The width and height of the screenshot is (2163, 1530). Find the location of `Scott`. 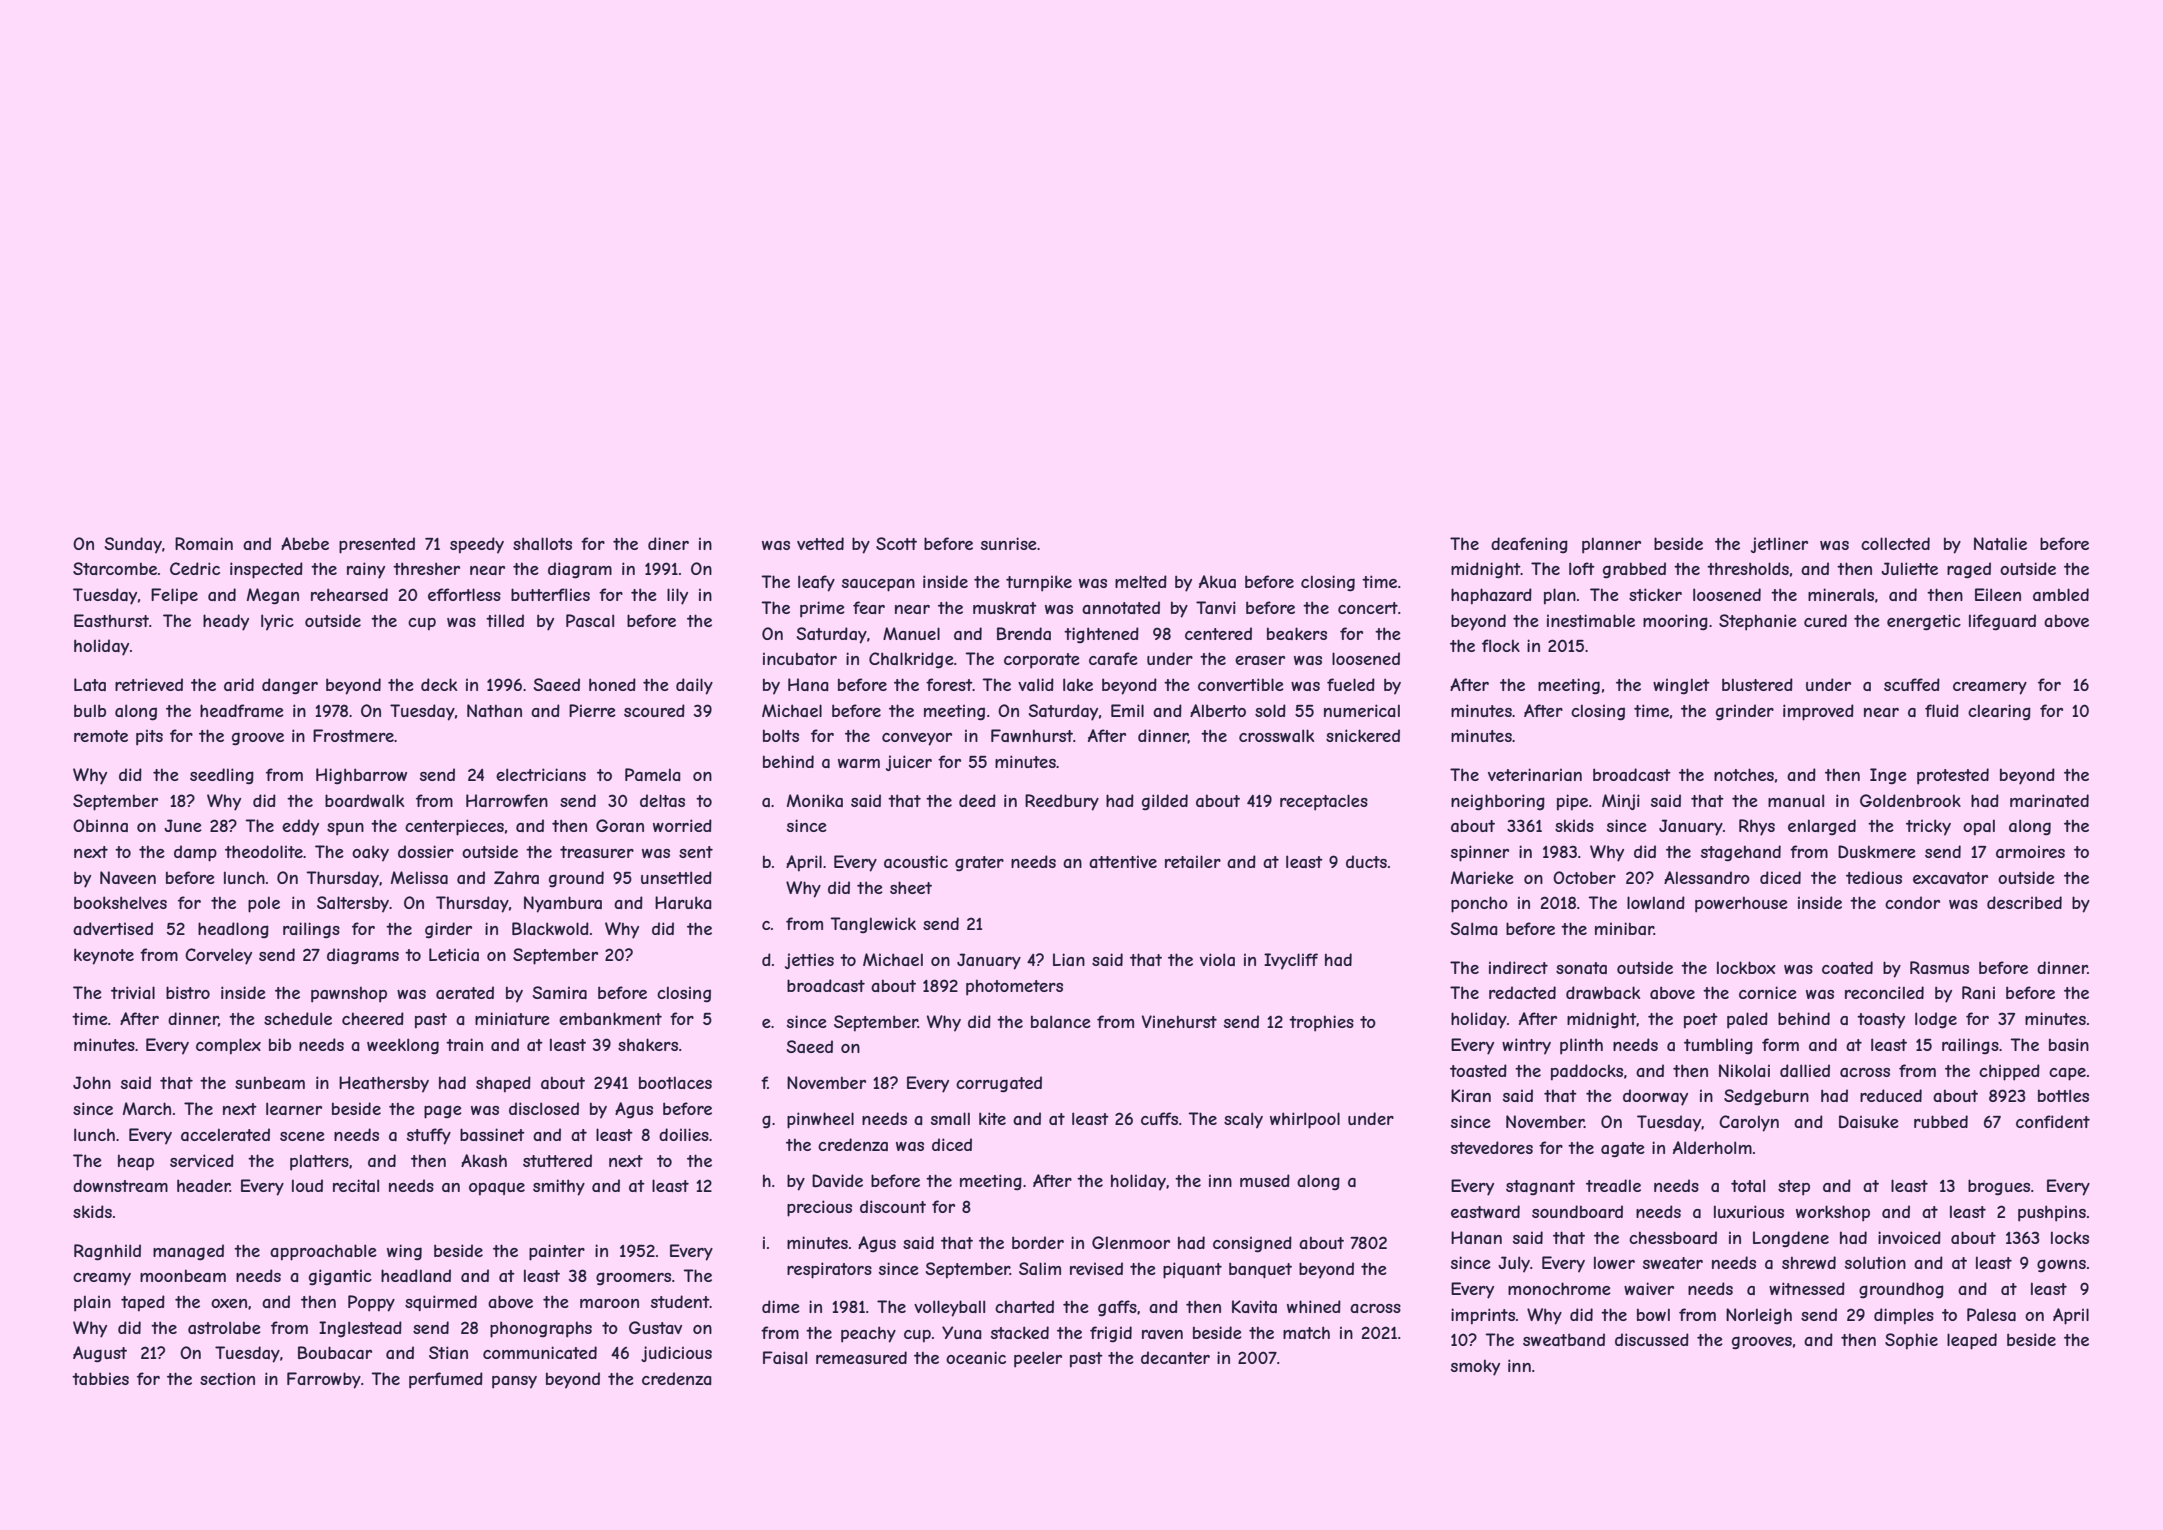

Scott is located at coordinates (896, 543).
